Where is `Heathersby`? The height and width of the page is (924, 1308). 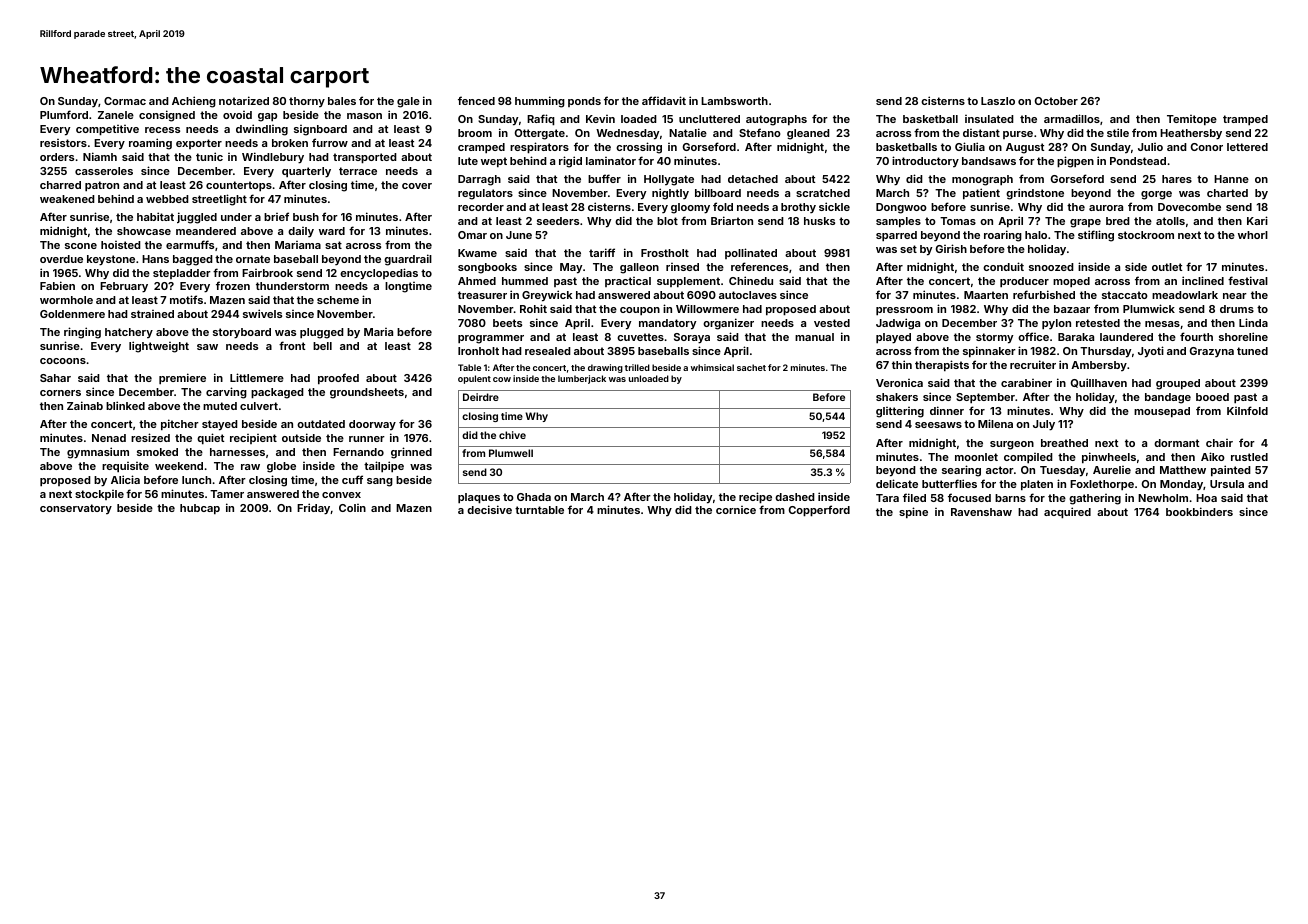
Heathersby is located at coordinates (1191, 134).
